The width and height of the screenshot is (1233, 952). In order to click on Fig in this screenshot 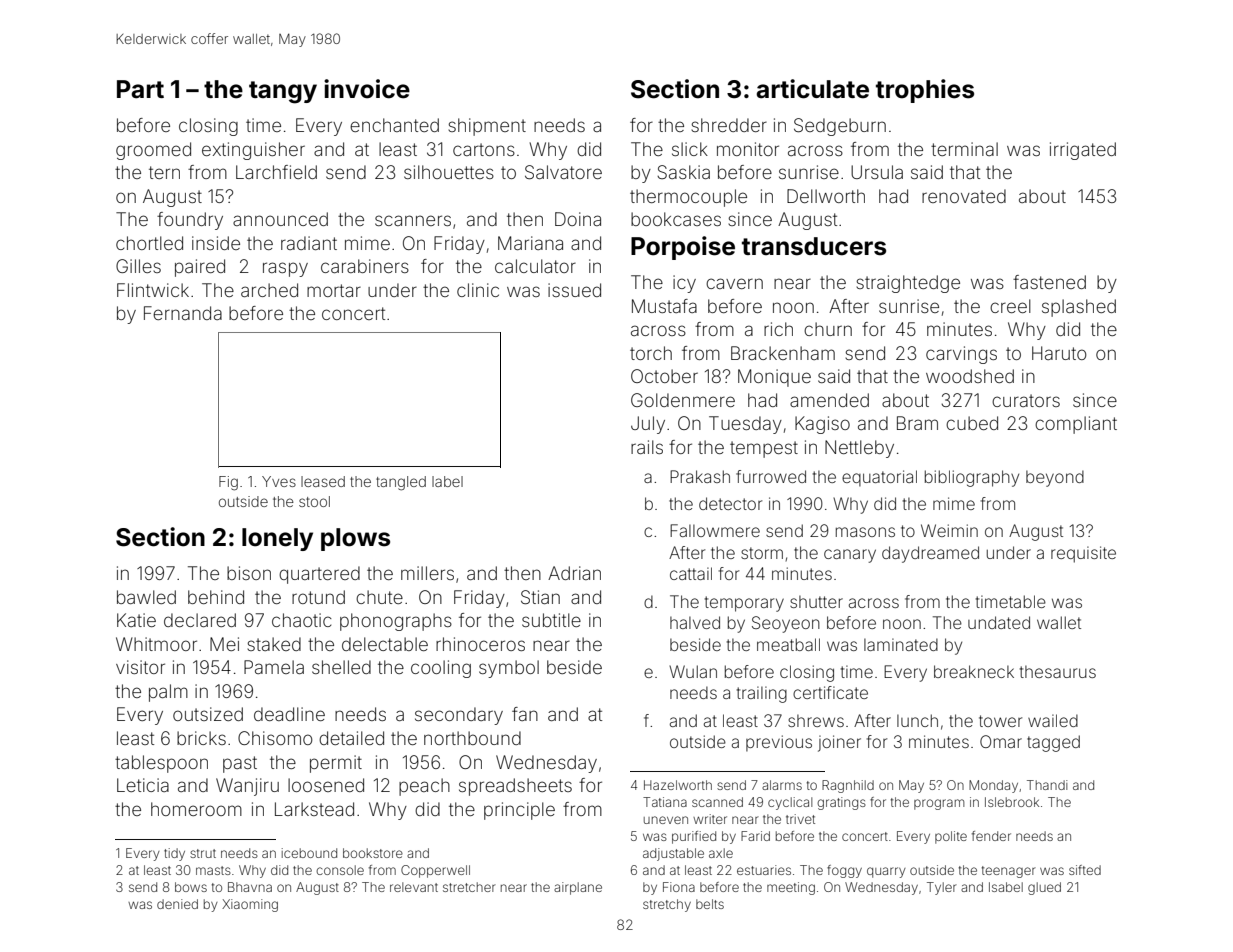, I will do `click(228, 483)`.
